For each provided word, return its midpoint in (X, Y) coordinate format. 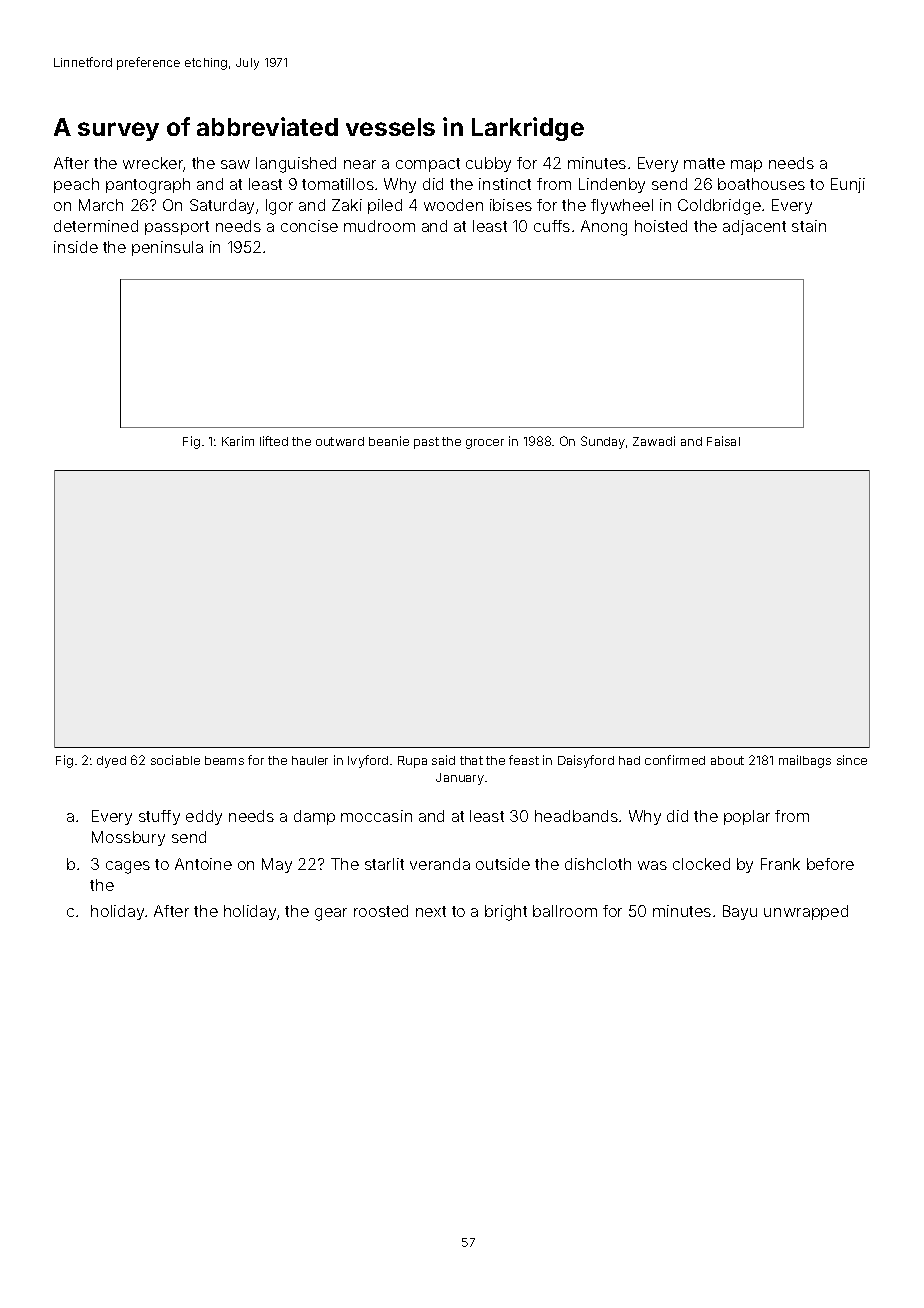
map (746, 166)
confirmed (675, 760)
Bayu (740, 912)
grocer (485, 444)
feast (524, 760)
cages (128, 867)
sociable (175, 760)
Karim (238, 441)
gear (331, 914)
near (360, 164)
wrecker (153, 164)
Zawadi (654, 441)
